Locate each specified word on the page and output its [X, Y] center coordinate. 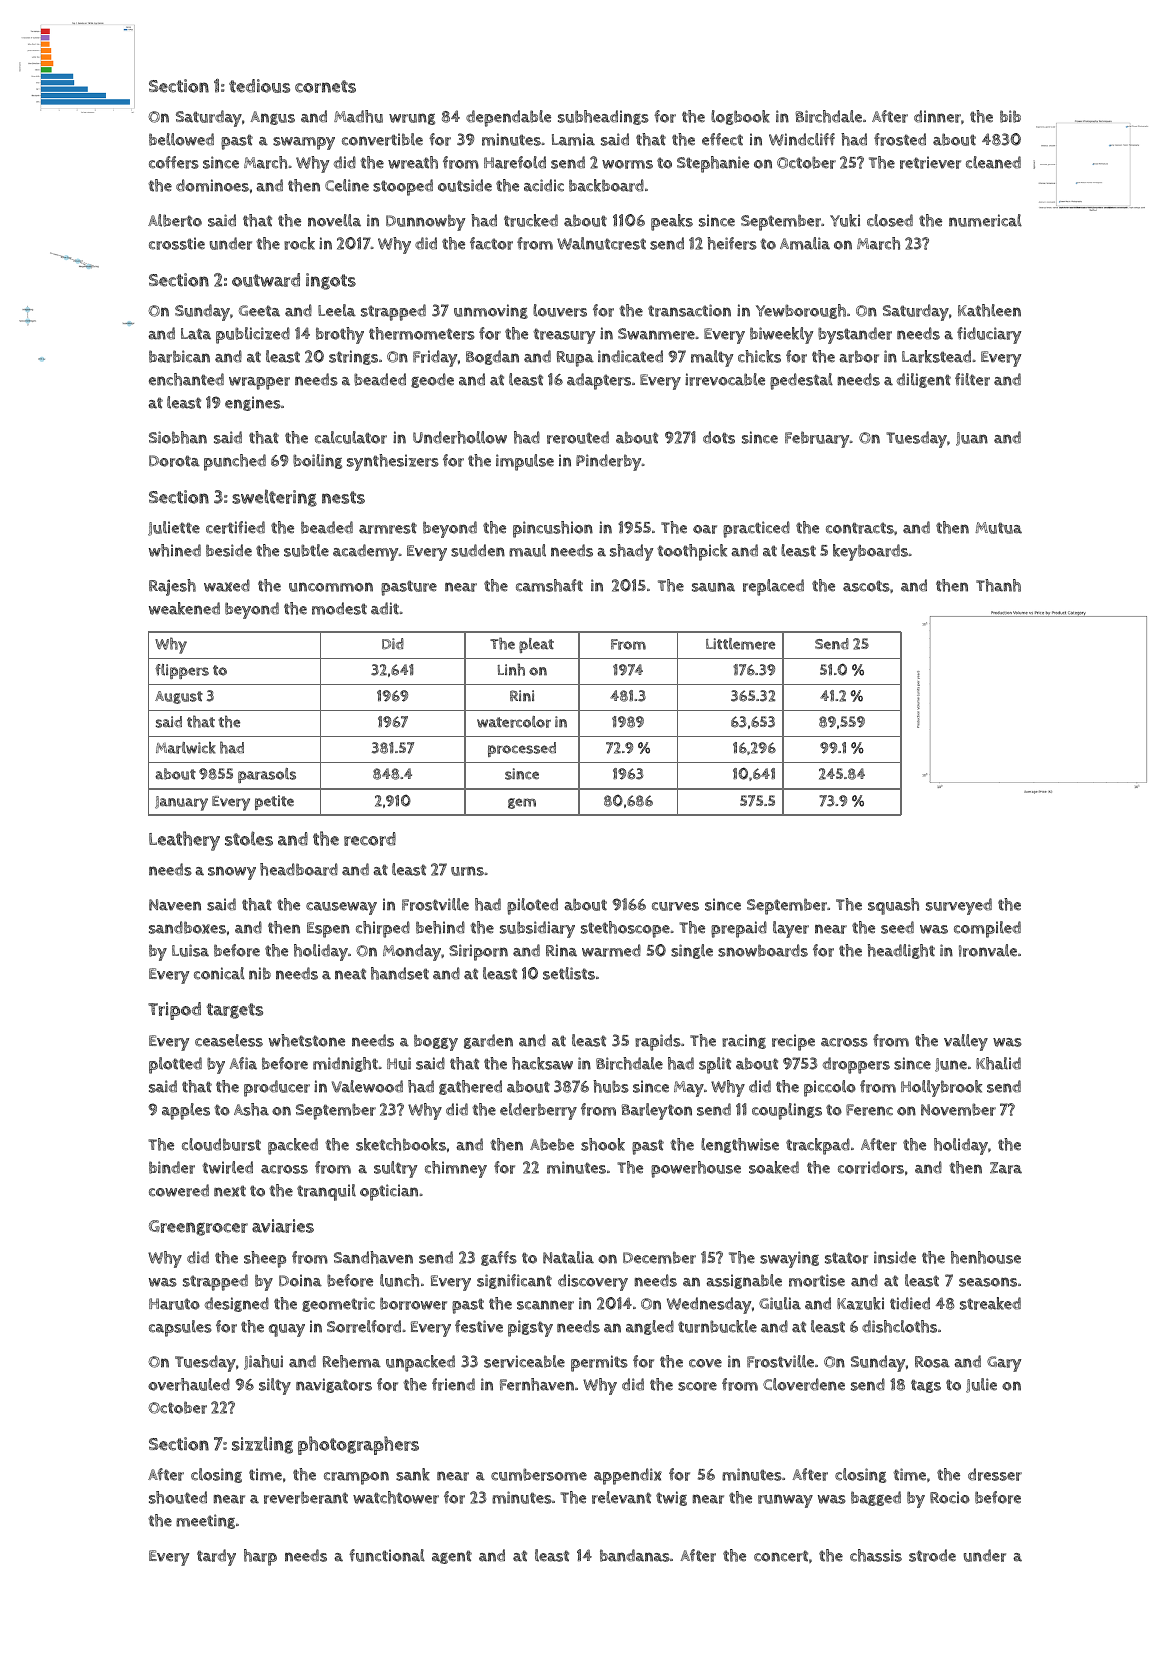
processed [522, 749]
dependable [508, 118]
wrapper [259, 383]
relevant [621, 1497]
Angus [272, 118]
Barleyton [657, 1111]
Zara [1006, 1168]
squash [893, 906]
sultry [395, 1169]
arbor [859, 356]
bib [1010, 116]
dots [719, 437]
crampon [356, 1478]
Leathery [184, 841]
